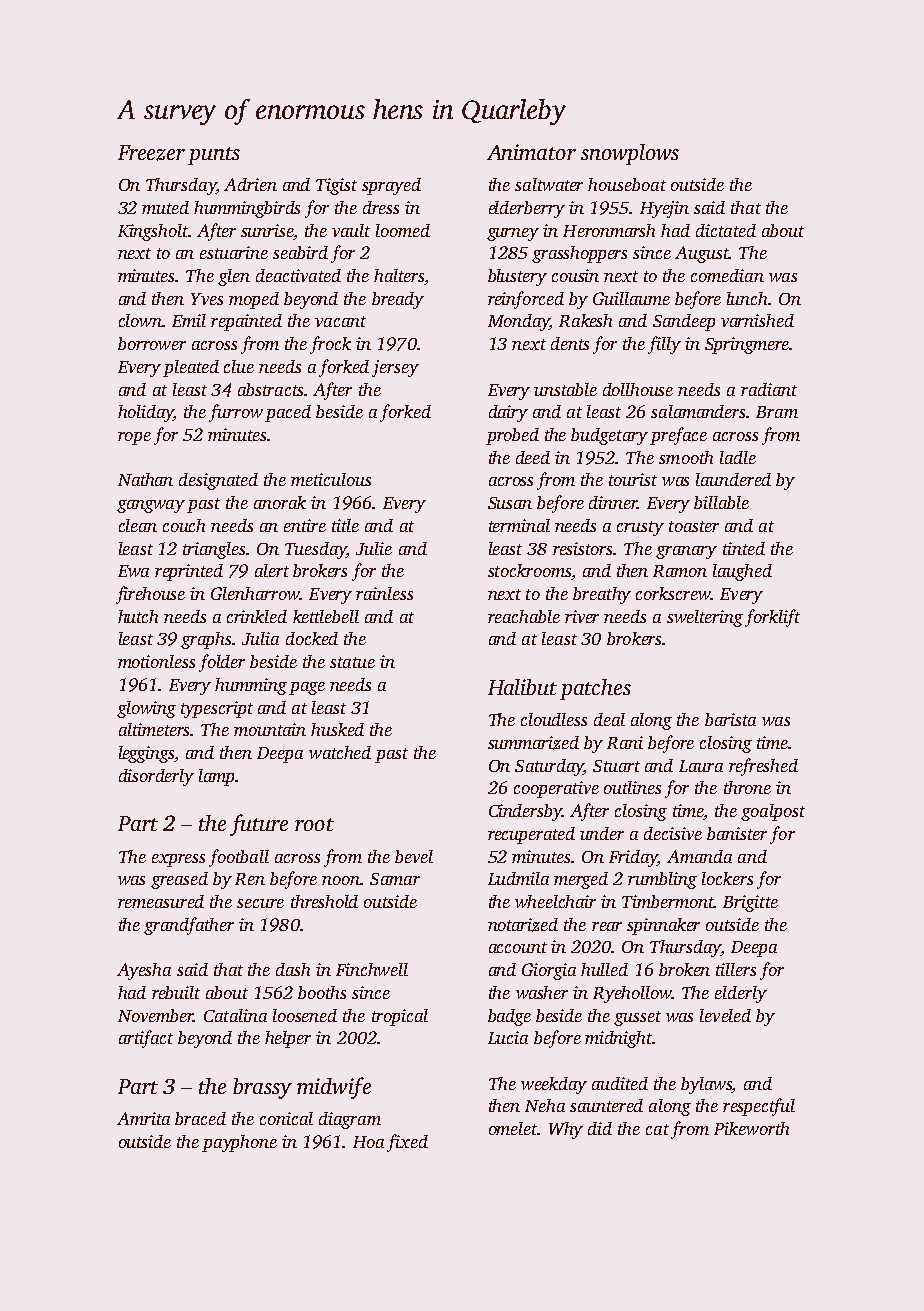 The width and height of the screenshot is (924, 1311). I want to click on lunch, so click(747, 298).
